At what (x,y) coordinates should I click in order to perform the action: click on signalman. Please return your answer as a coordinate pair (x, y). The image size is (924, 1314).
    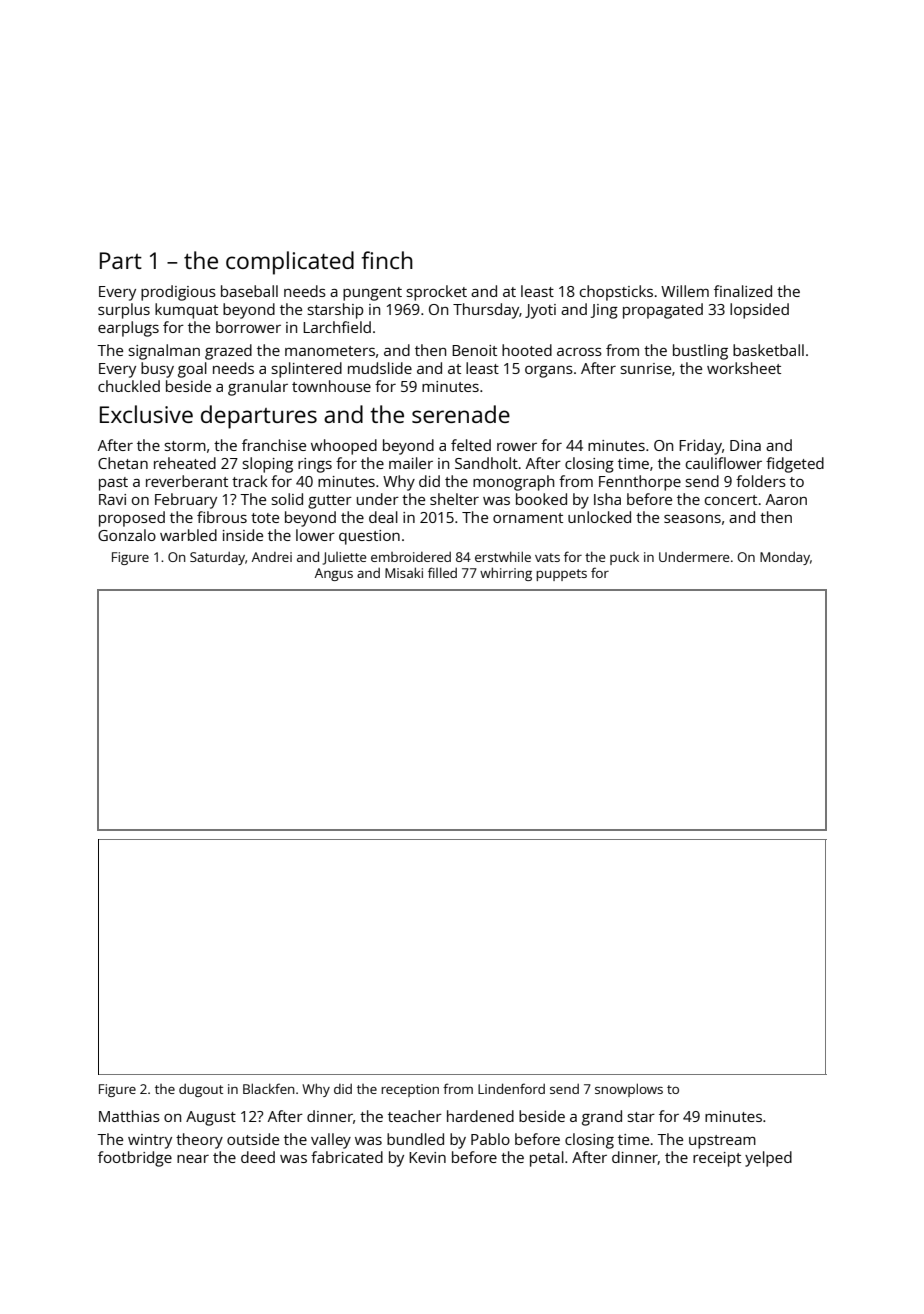
    Looking at the image, I should click on (164, 352).
